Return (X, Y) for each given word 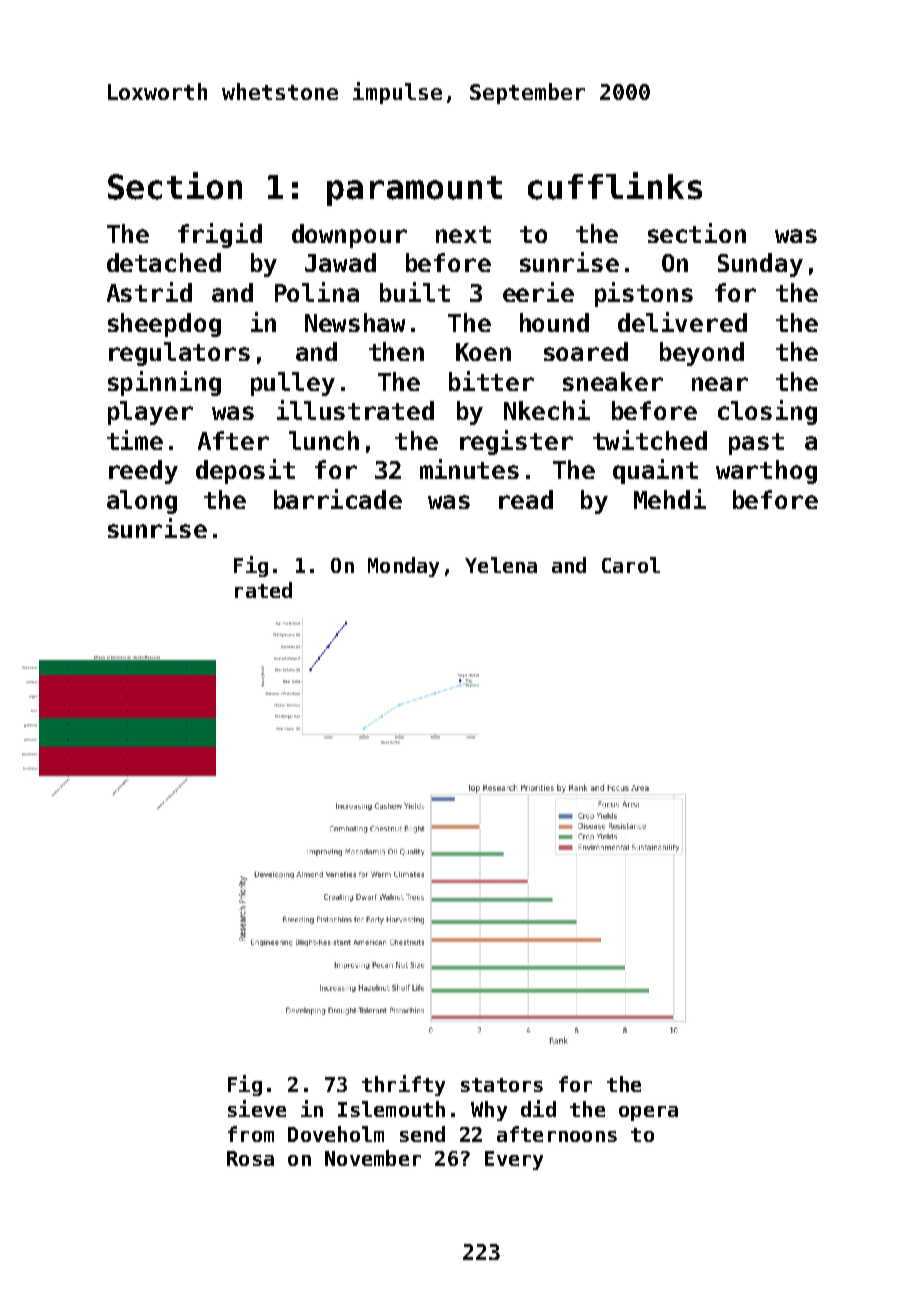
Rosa (250, 1158)
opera (648, 1113)
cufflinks (615, 186)
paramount (414, 191)
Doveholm (336, 1134)
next (463, 234)
